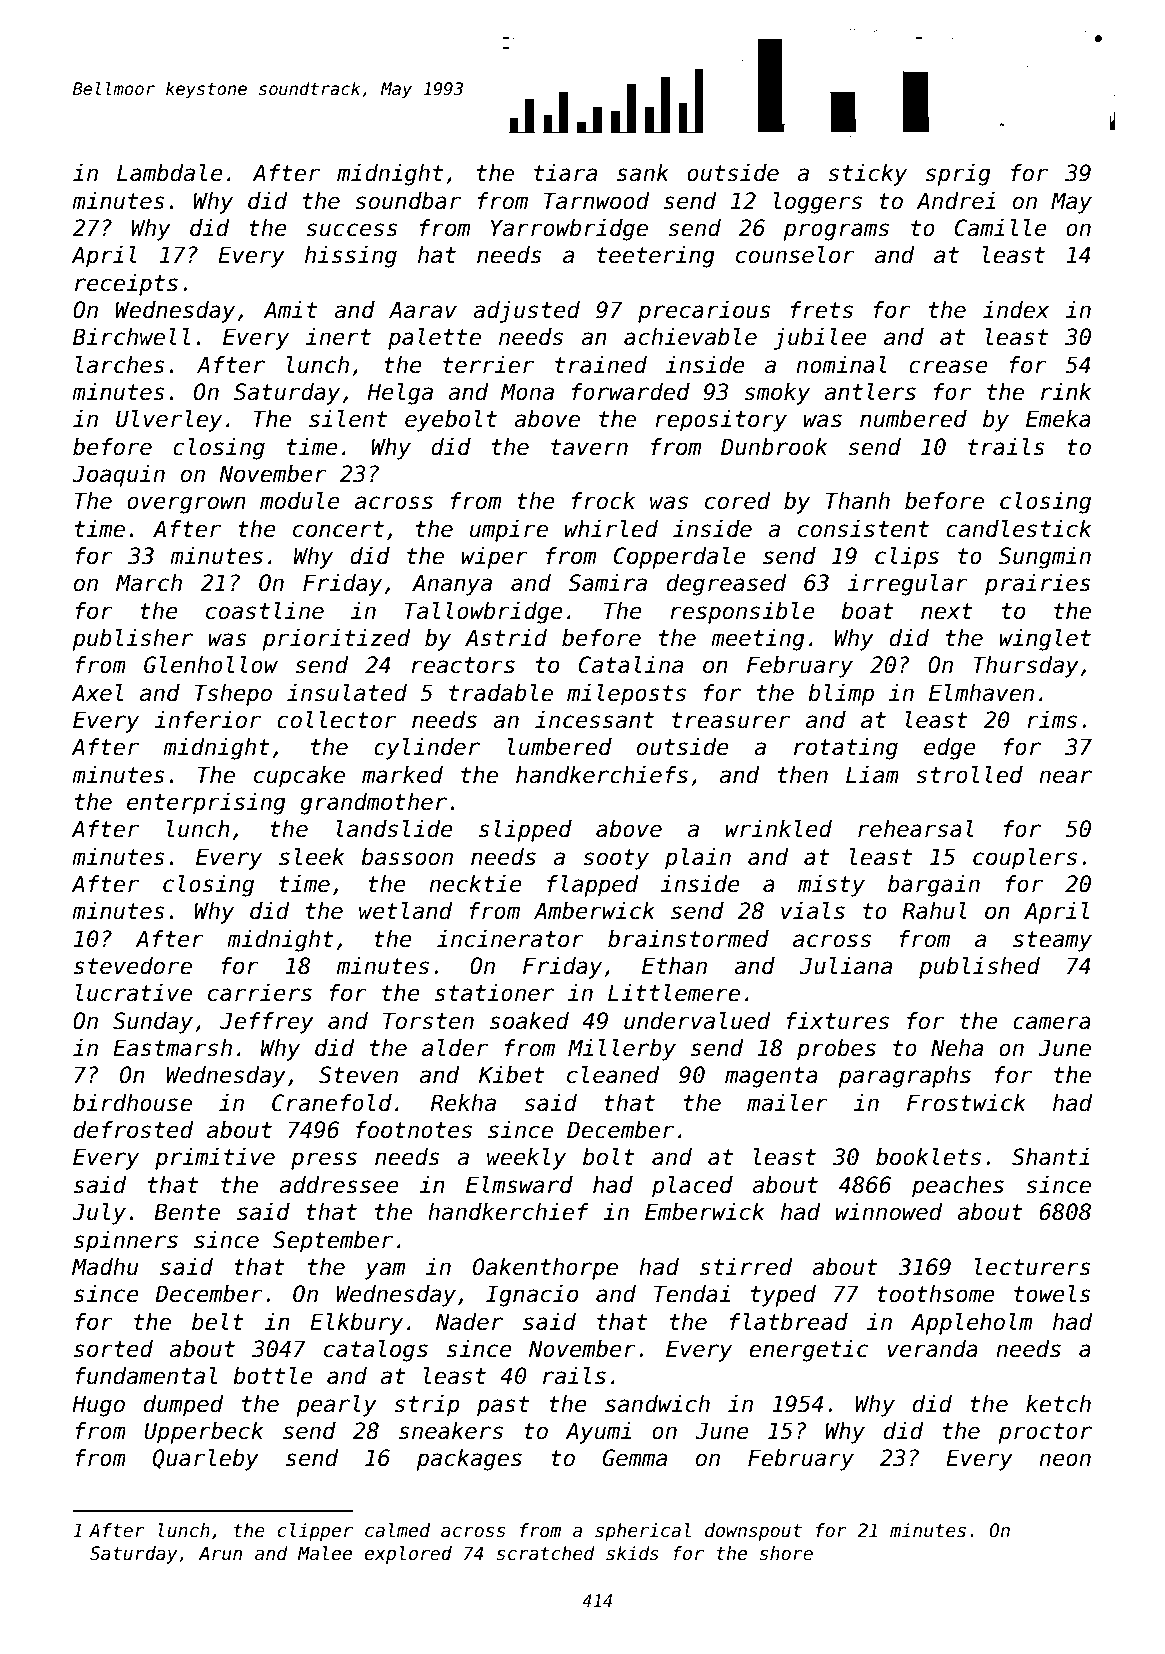 The width and height of the screenshot is (1165, 1654). Describe the element at coordinates (170, 173) in the screenshot. I see `Lambdale` at that location.
